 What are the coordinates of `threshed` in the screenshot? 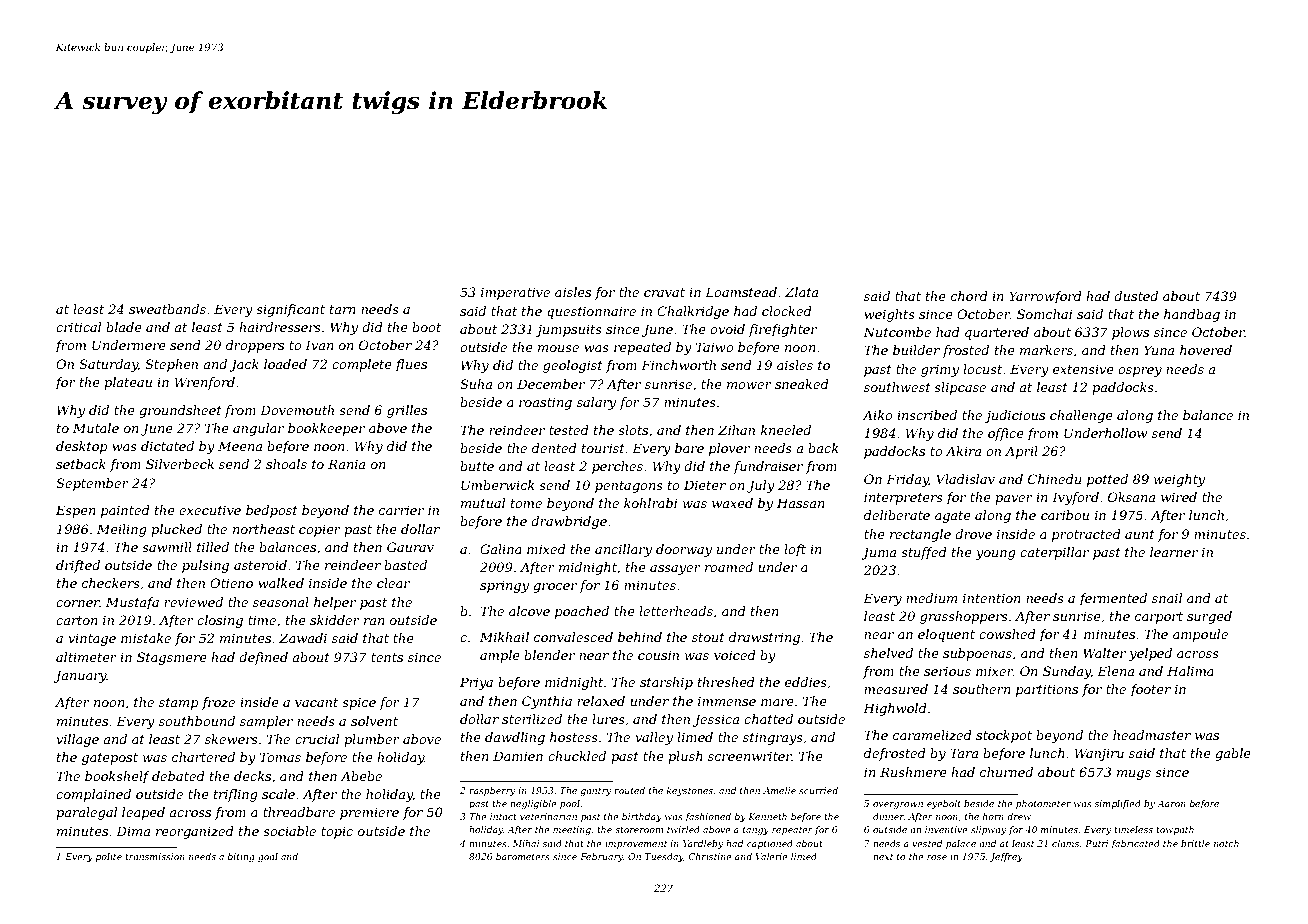 It's located at (726, 682).
